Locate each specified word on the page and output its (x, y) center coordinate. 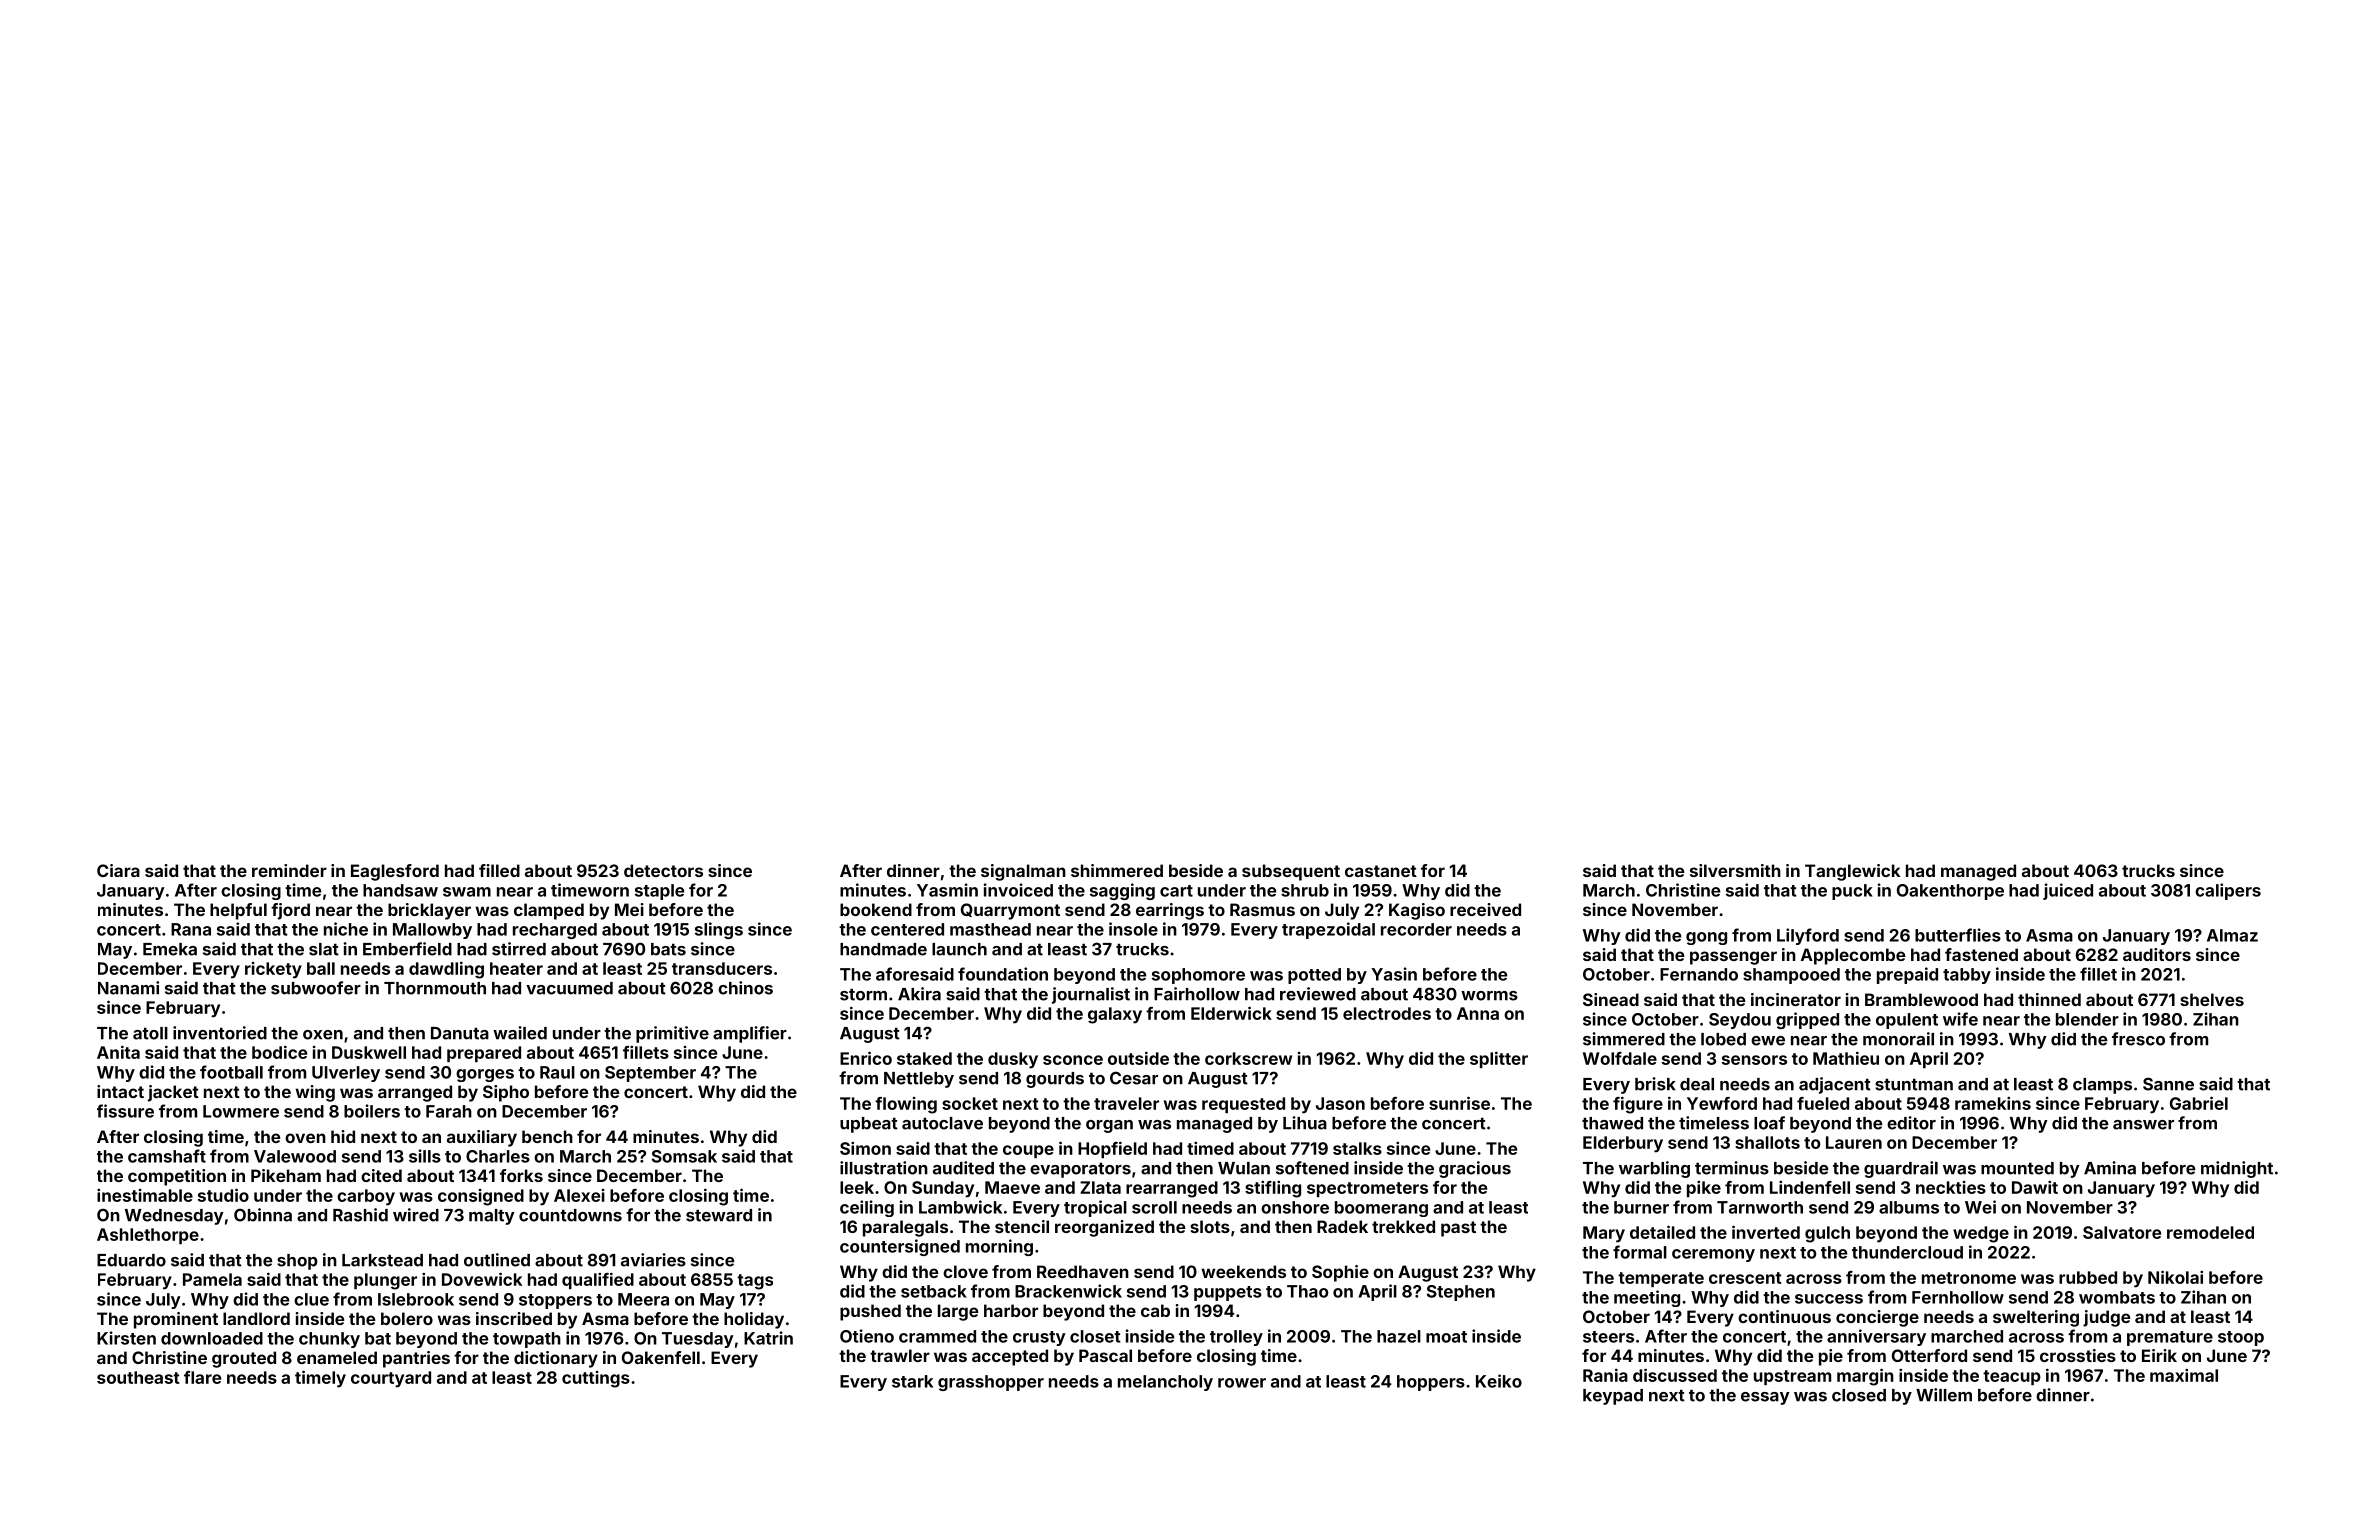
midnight (2237, 1169)
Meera (643, 1299)
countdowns (570, 1215)
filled (499, 870)
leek (857, 1187)
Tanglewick (1852, 872)
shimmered (1117, 870)
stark (912, 1381)
